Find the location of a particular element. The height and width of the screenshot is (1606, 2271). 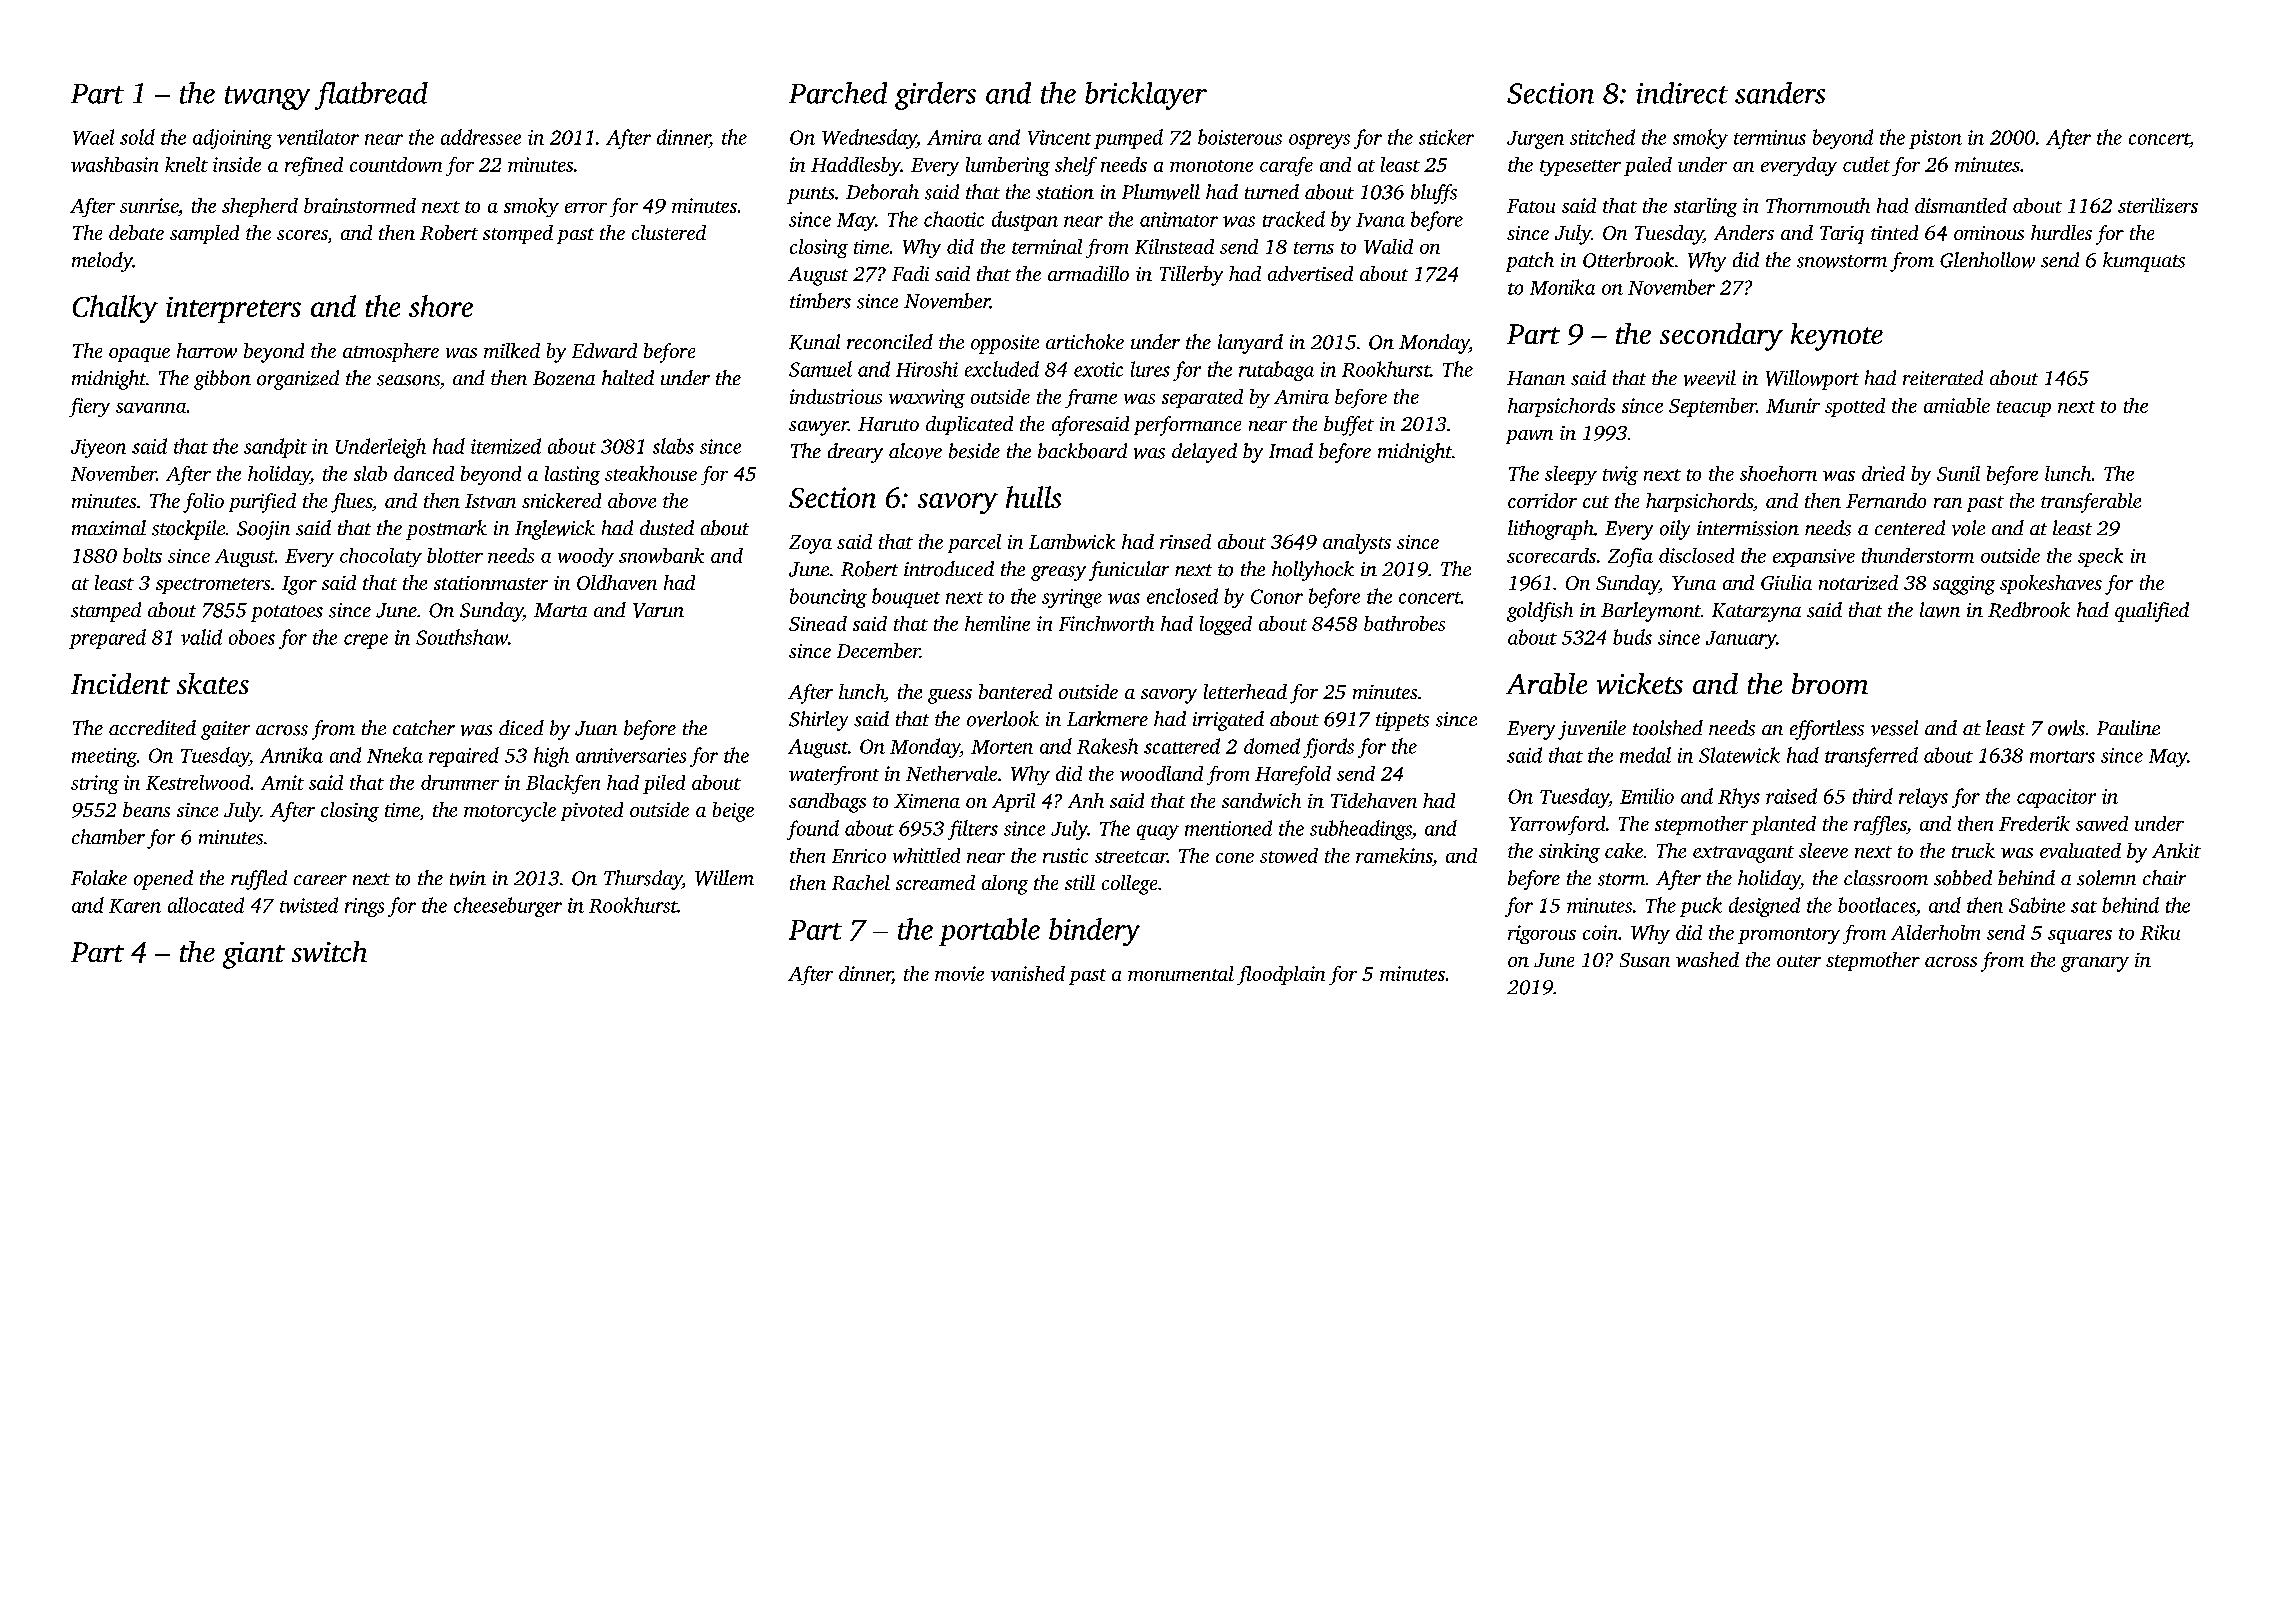

girders is located at coordinates (935, 96).
